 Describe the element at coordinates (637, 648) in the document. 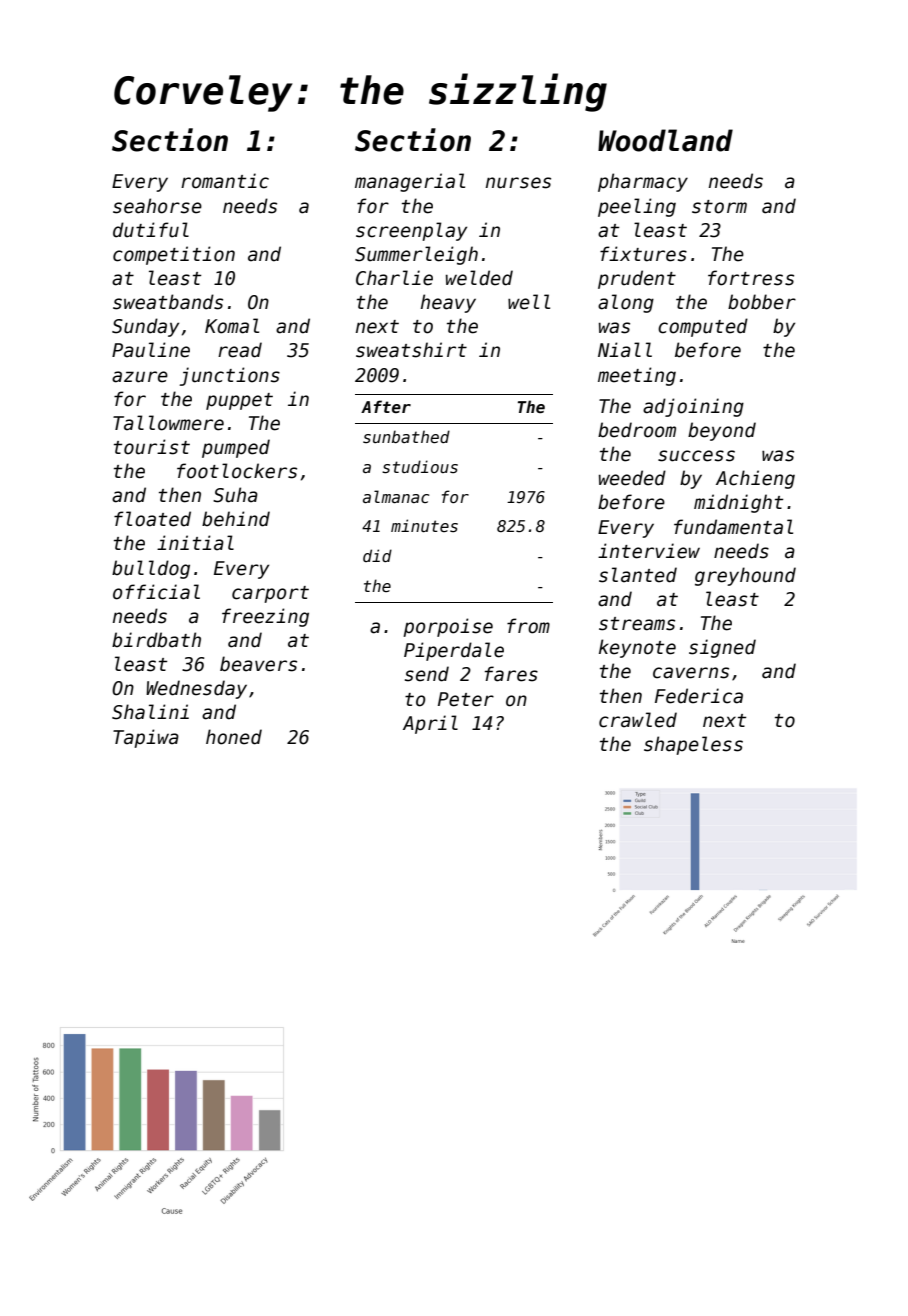

I see `keynote` at that location.
